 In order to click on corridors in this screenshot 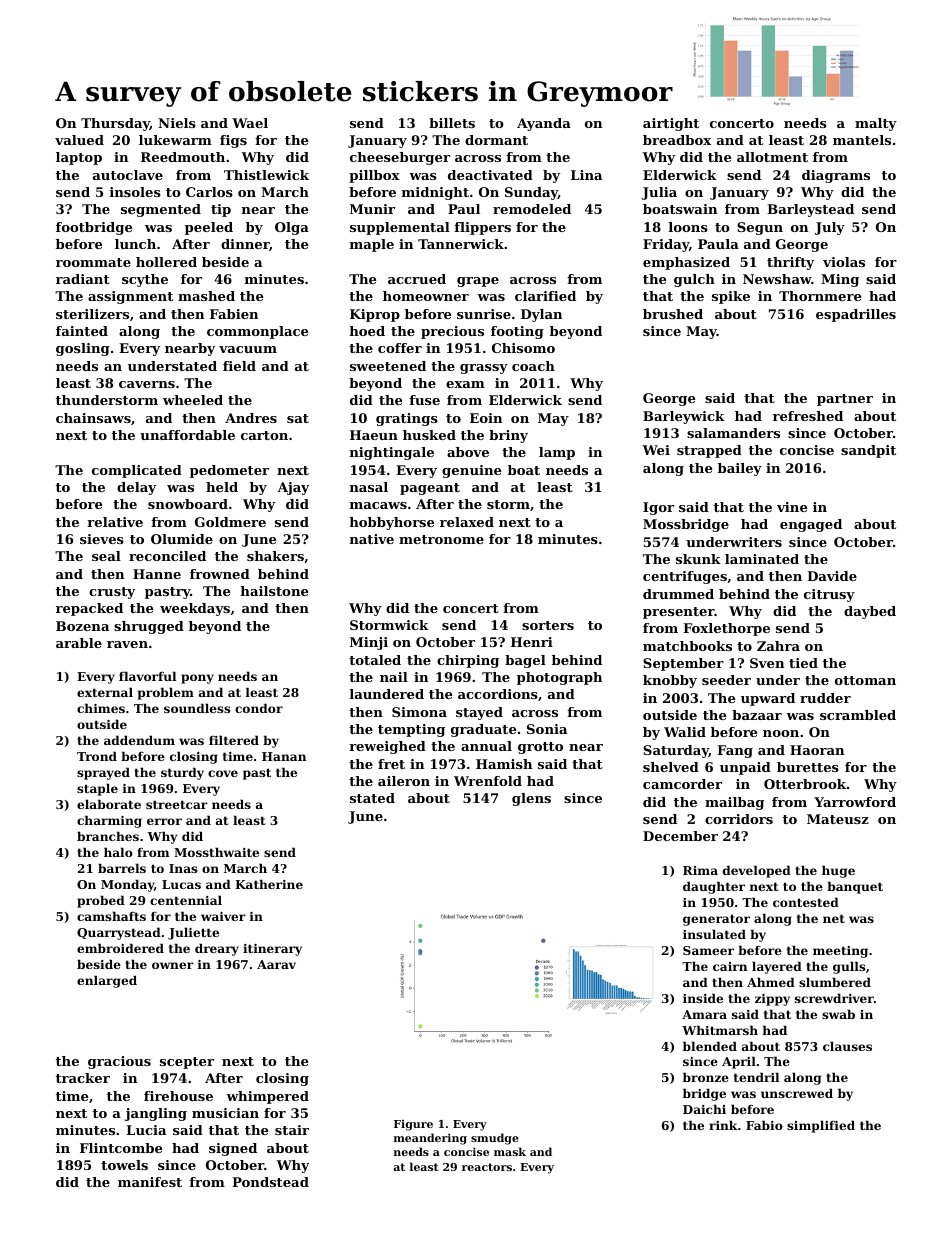, I will do `click(739, 819)`.
